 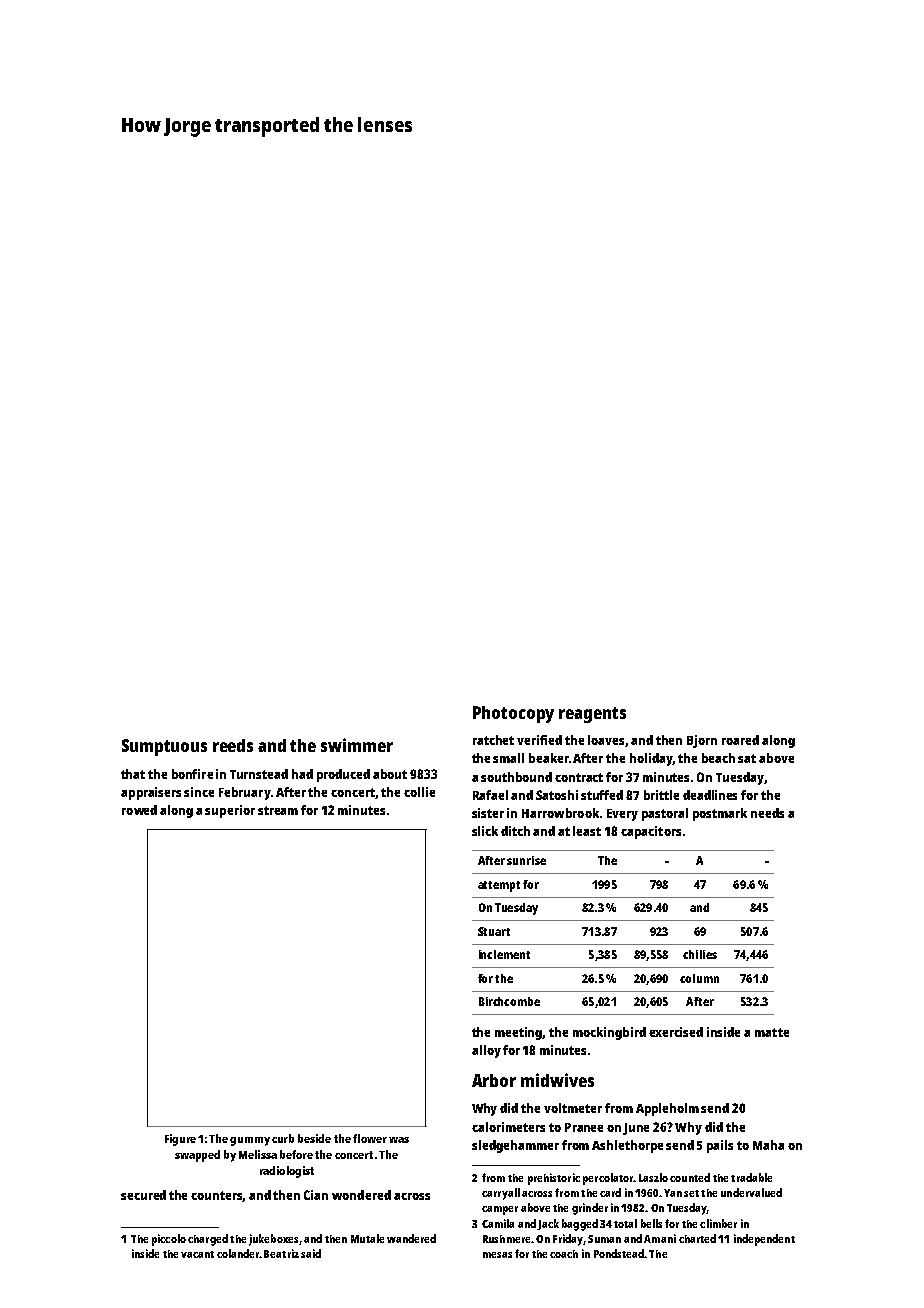 I want to click on Figure, so click(x=180, y=1140).
